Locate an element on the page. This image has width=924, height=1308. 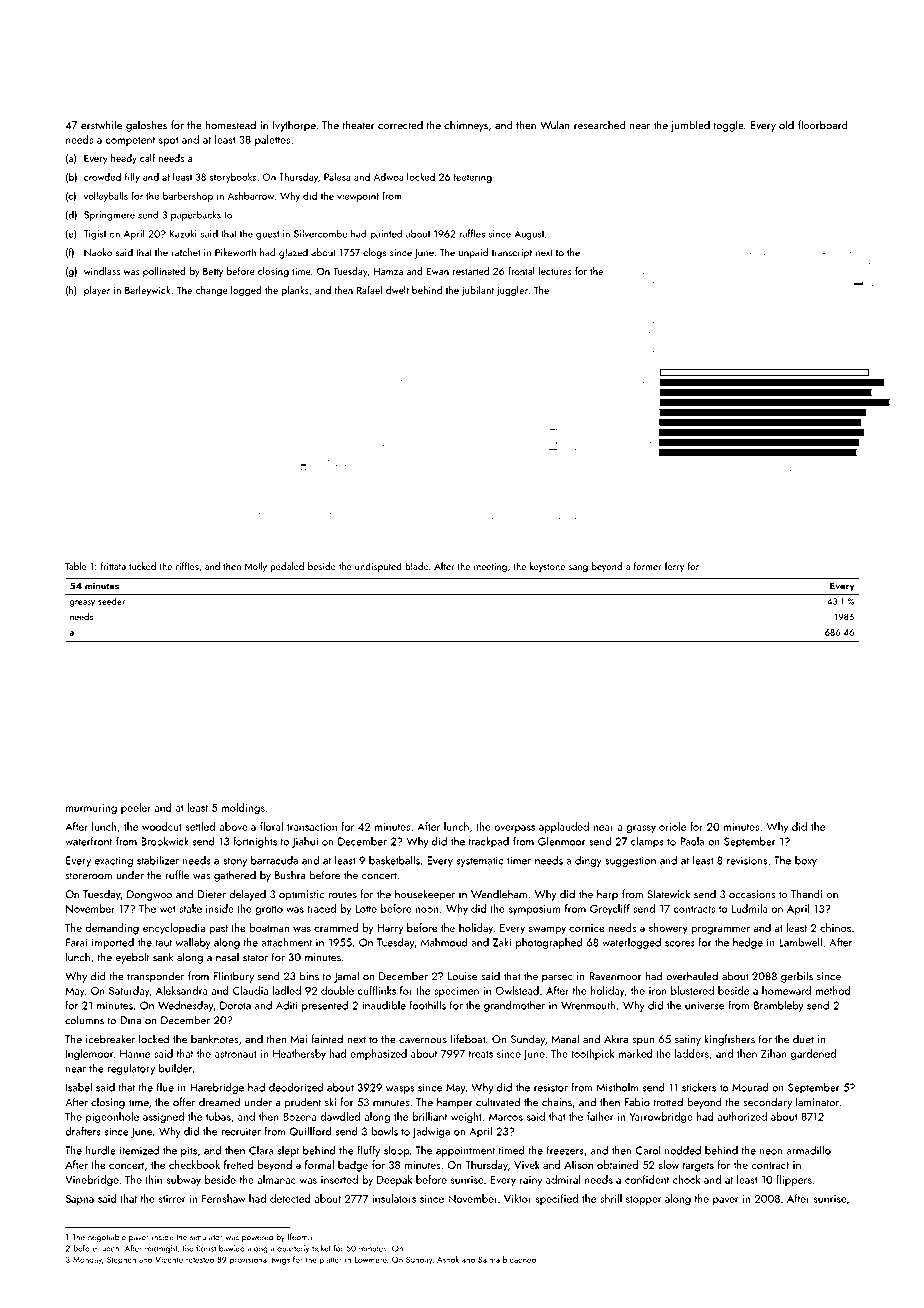
moldings is located at coordinates (243, 809).
